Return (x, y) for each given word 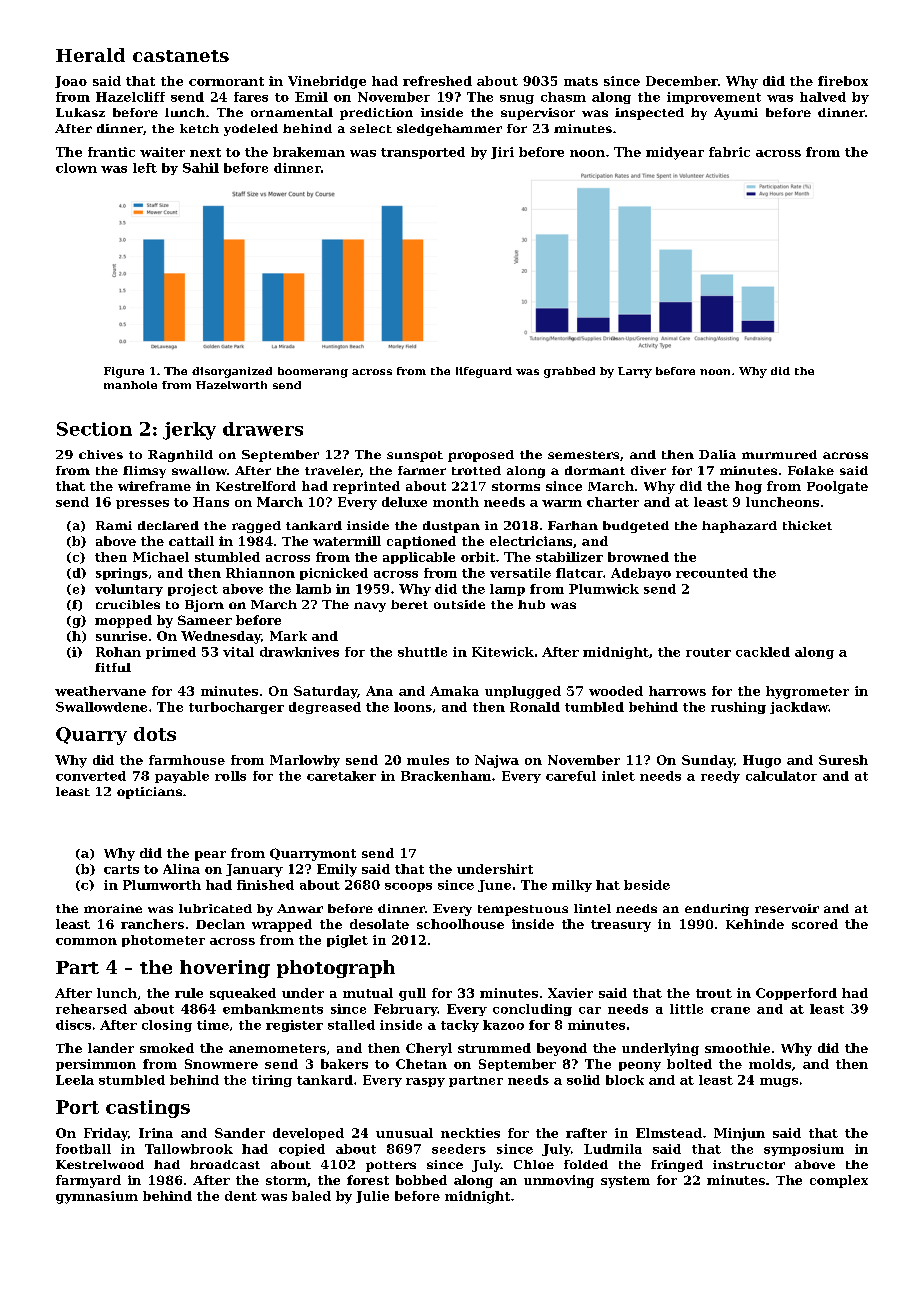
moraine (113, 908)
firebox (843, 81)
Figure (124, 372)
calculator (781, 776)
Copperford (796, 994)
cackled (763, 652)
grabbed (569, 372)
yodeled (251, 130)
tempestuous (523, 910)
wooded (616, 691)
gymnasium (97, 1197)
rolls (230, 776)
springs (122, 574)
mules (428, 760)
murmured (779, 454)
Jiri (502, 153)
